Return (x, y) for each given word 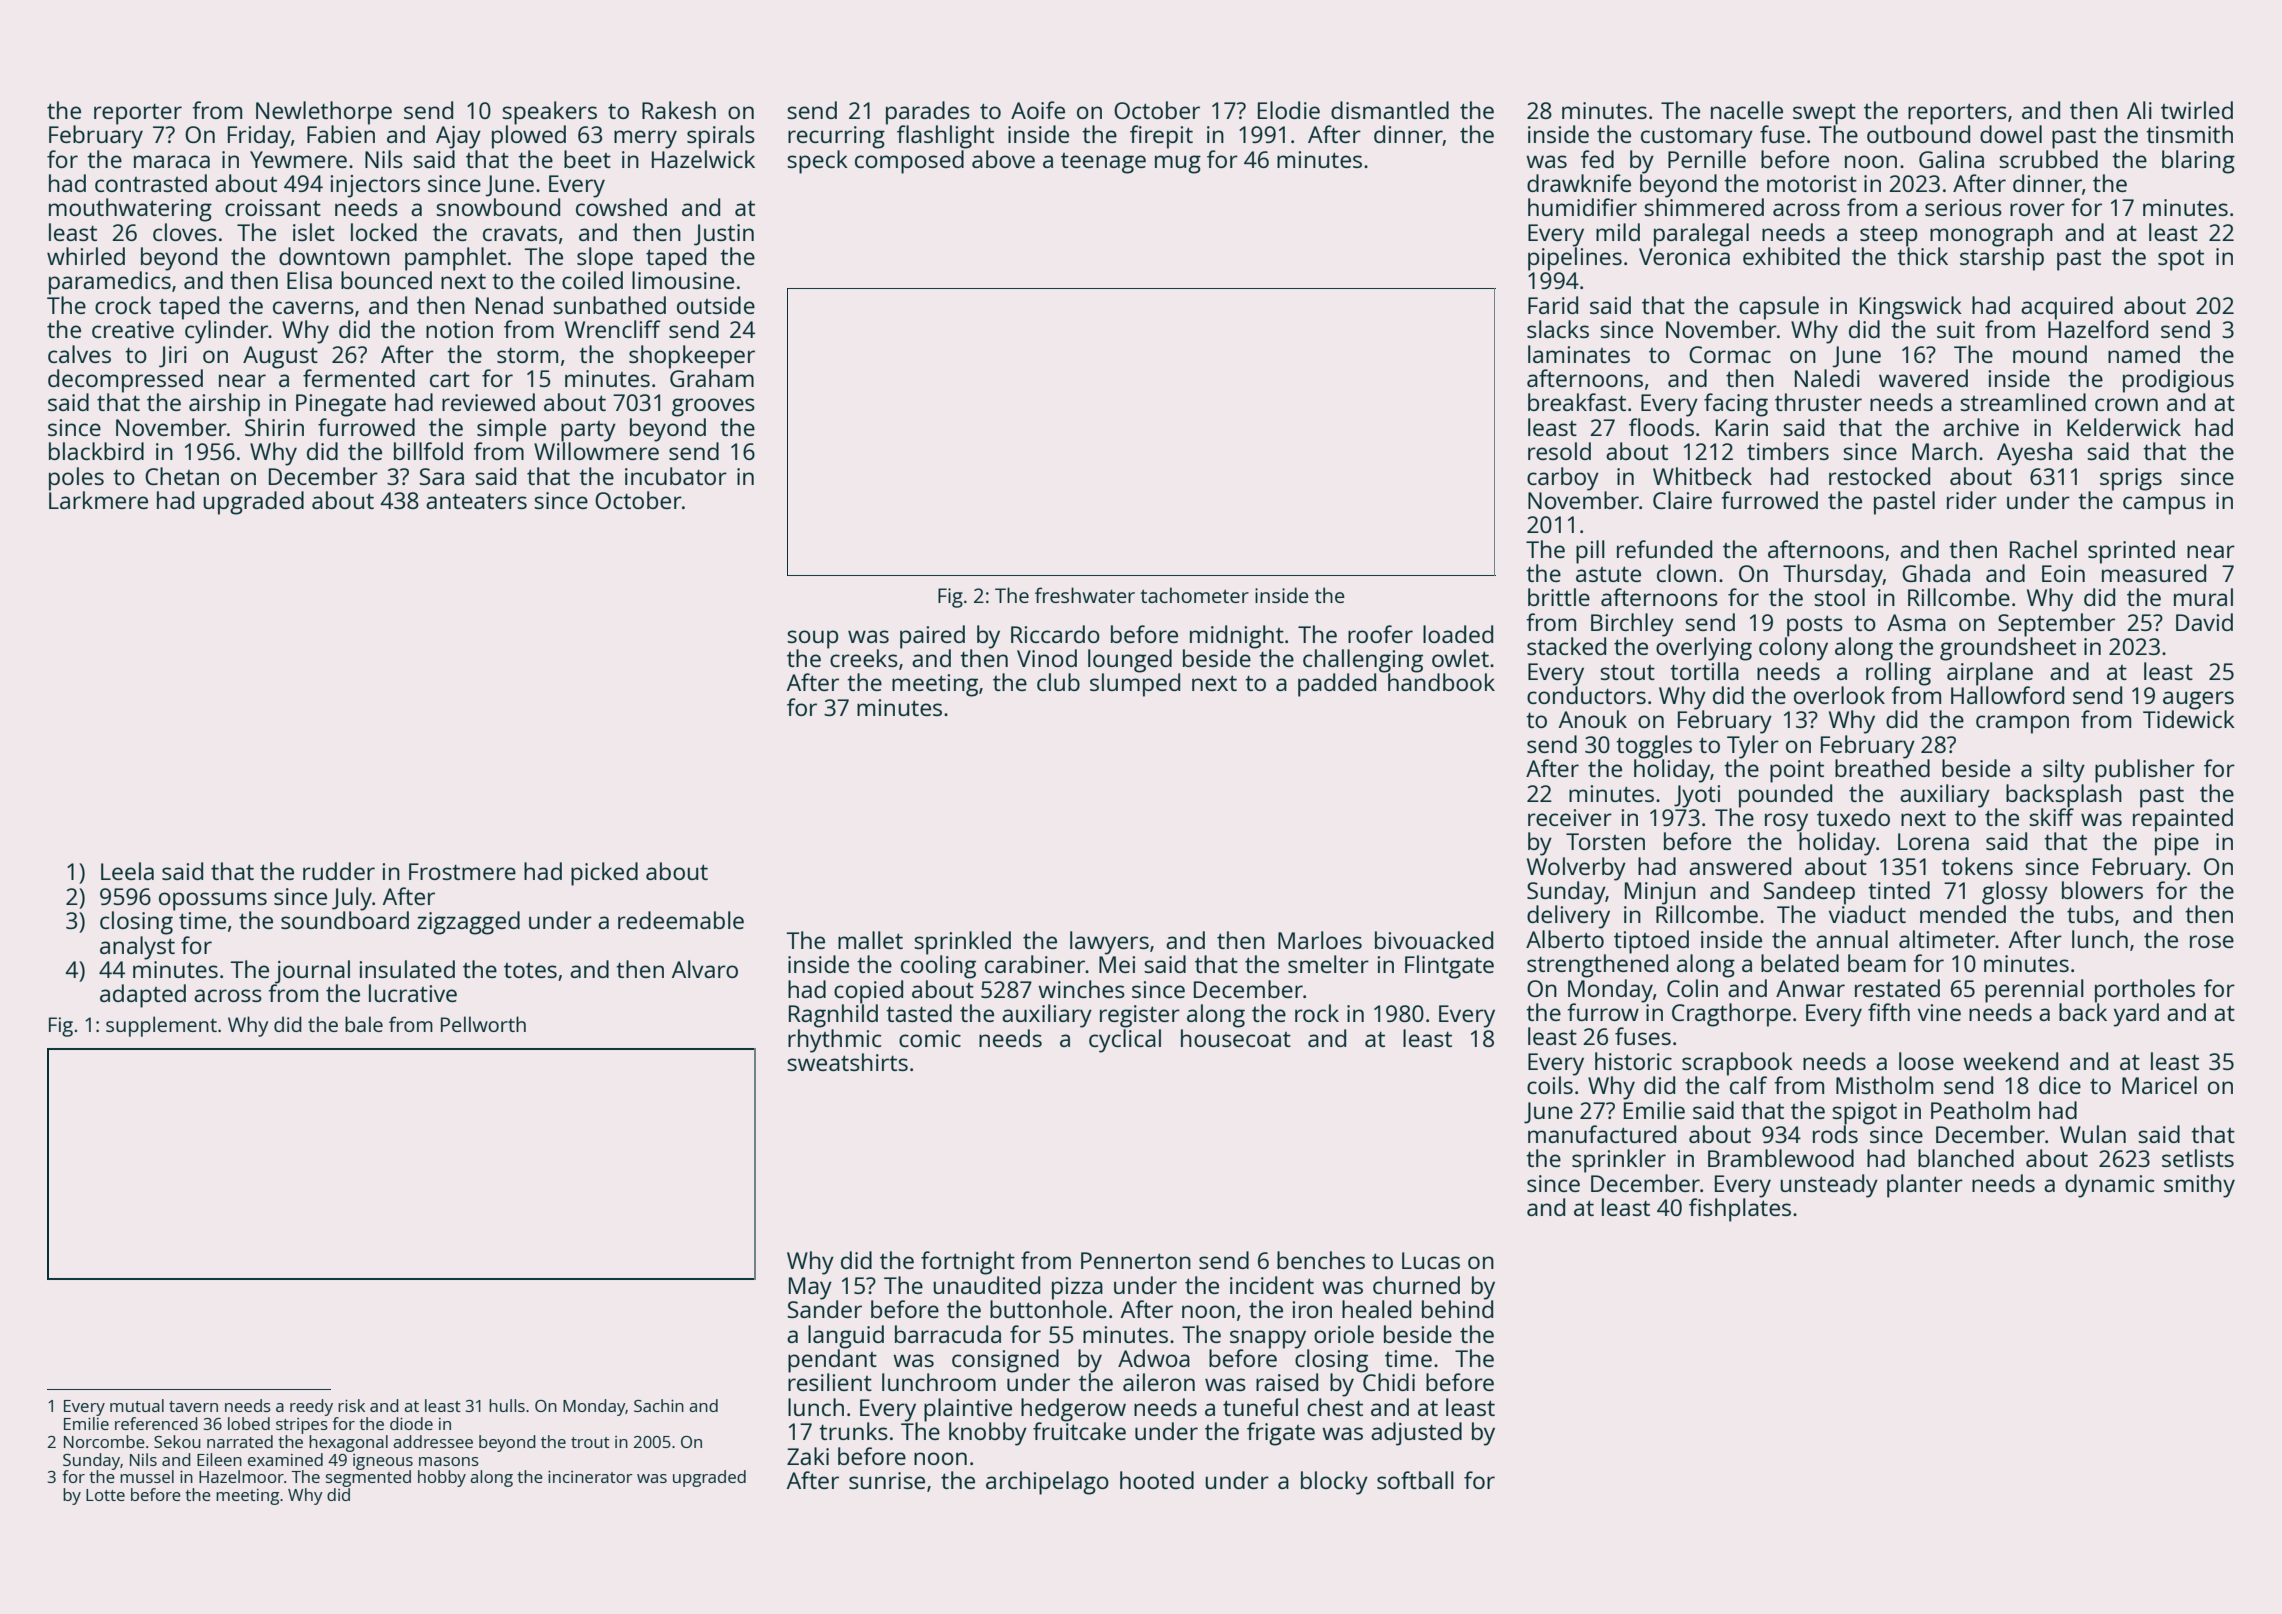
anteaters (476, 501)
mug (1178, 164)
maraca (172, 161)
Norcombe (104, 1441)
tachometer (1194, 595)
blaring (2198, 162)
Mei (1117, 964)
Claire (1682, 500)
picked (604, 874)
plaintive (968, 1410)
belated (1800, 963)
